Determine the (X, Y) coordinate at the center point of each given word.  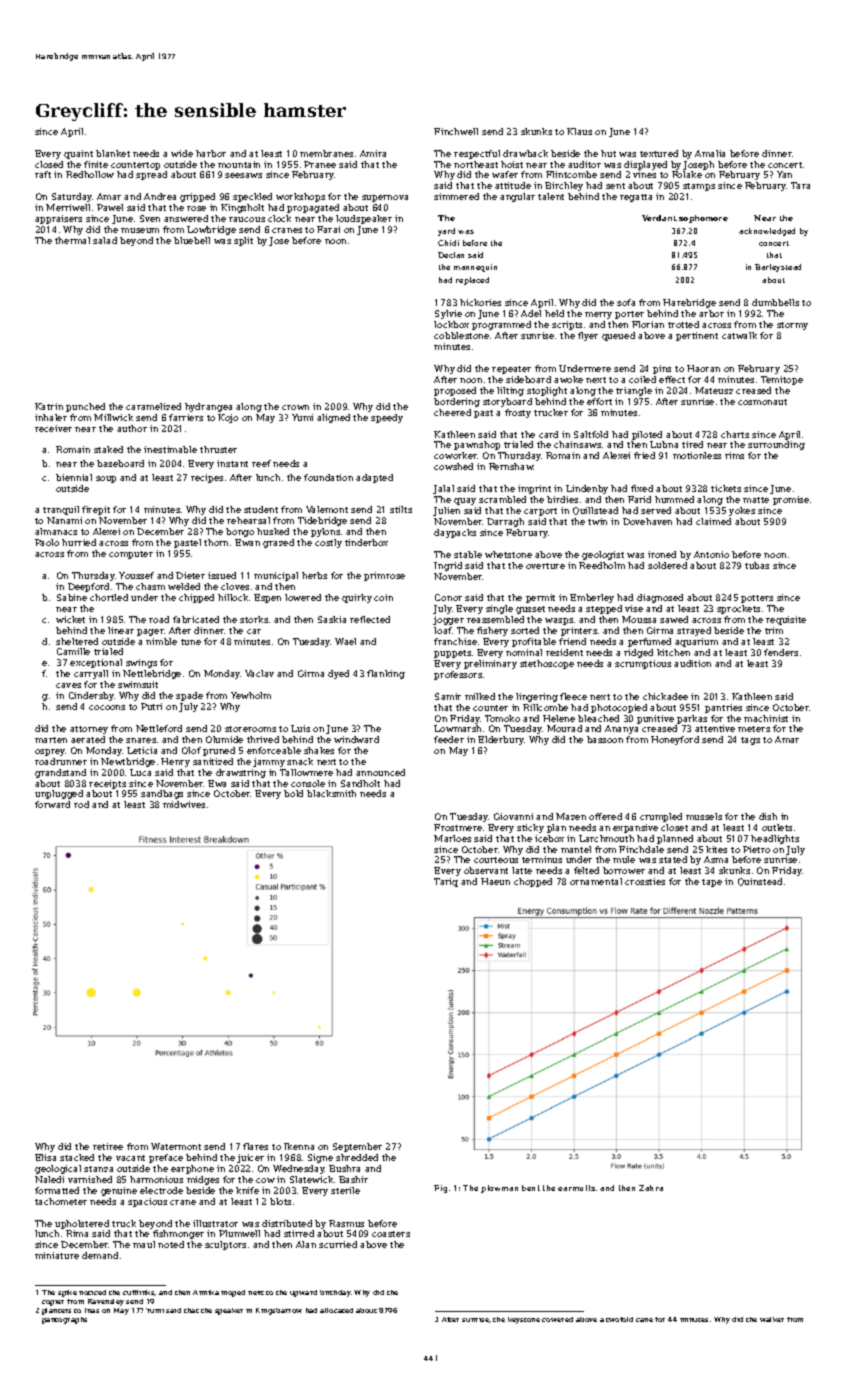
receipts (107, 784)
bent (531, 1188)
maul (144, 1244)
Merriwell (68, 207)
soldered (667, 565)
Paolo (47, 542)
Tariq (446, 882)
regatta (636, 198)
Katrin (49, 406)
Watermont (176, 1146)
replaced (472, 281)
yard (446, 232)
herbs (314, 575)
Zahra (651, 1188)
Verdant (659, 218)
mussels (704, 816)
